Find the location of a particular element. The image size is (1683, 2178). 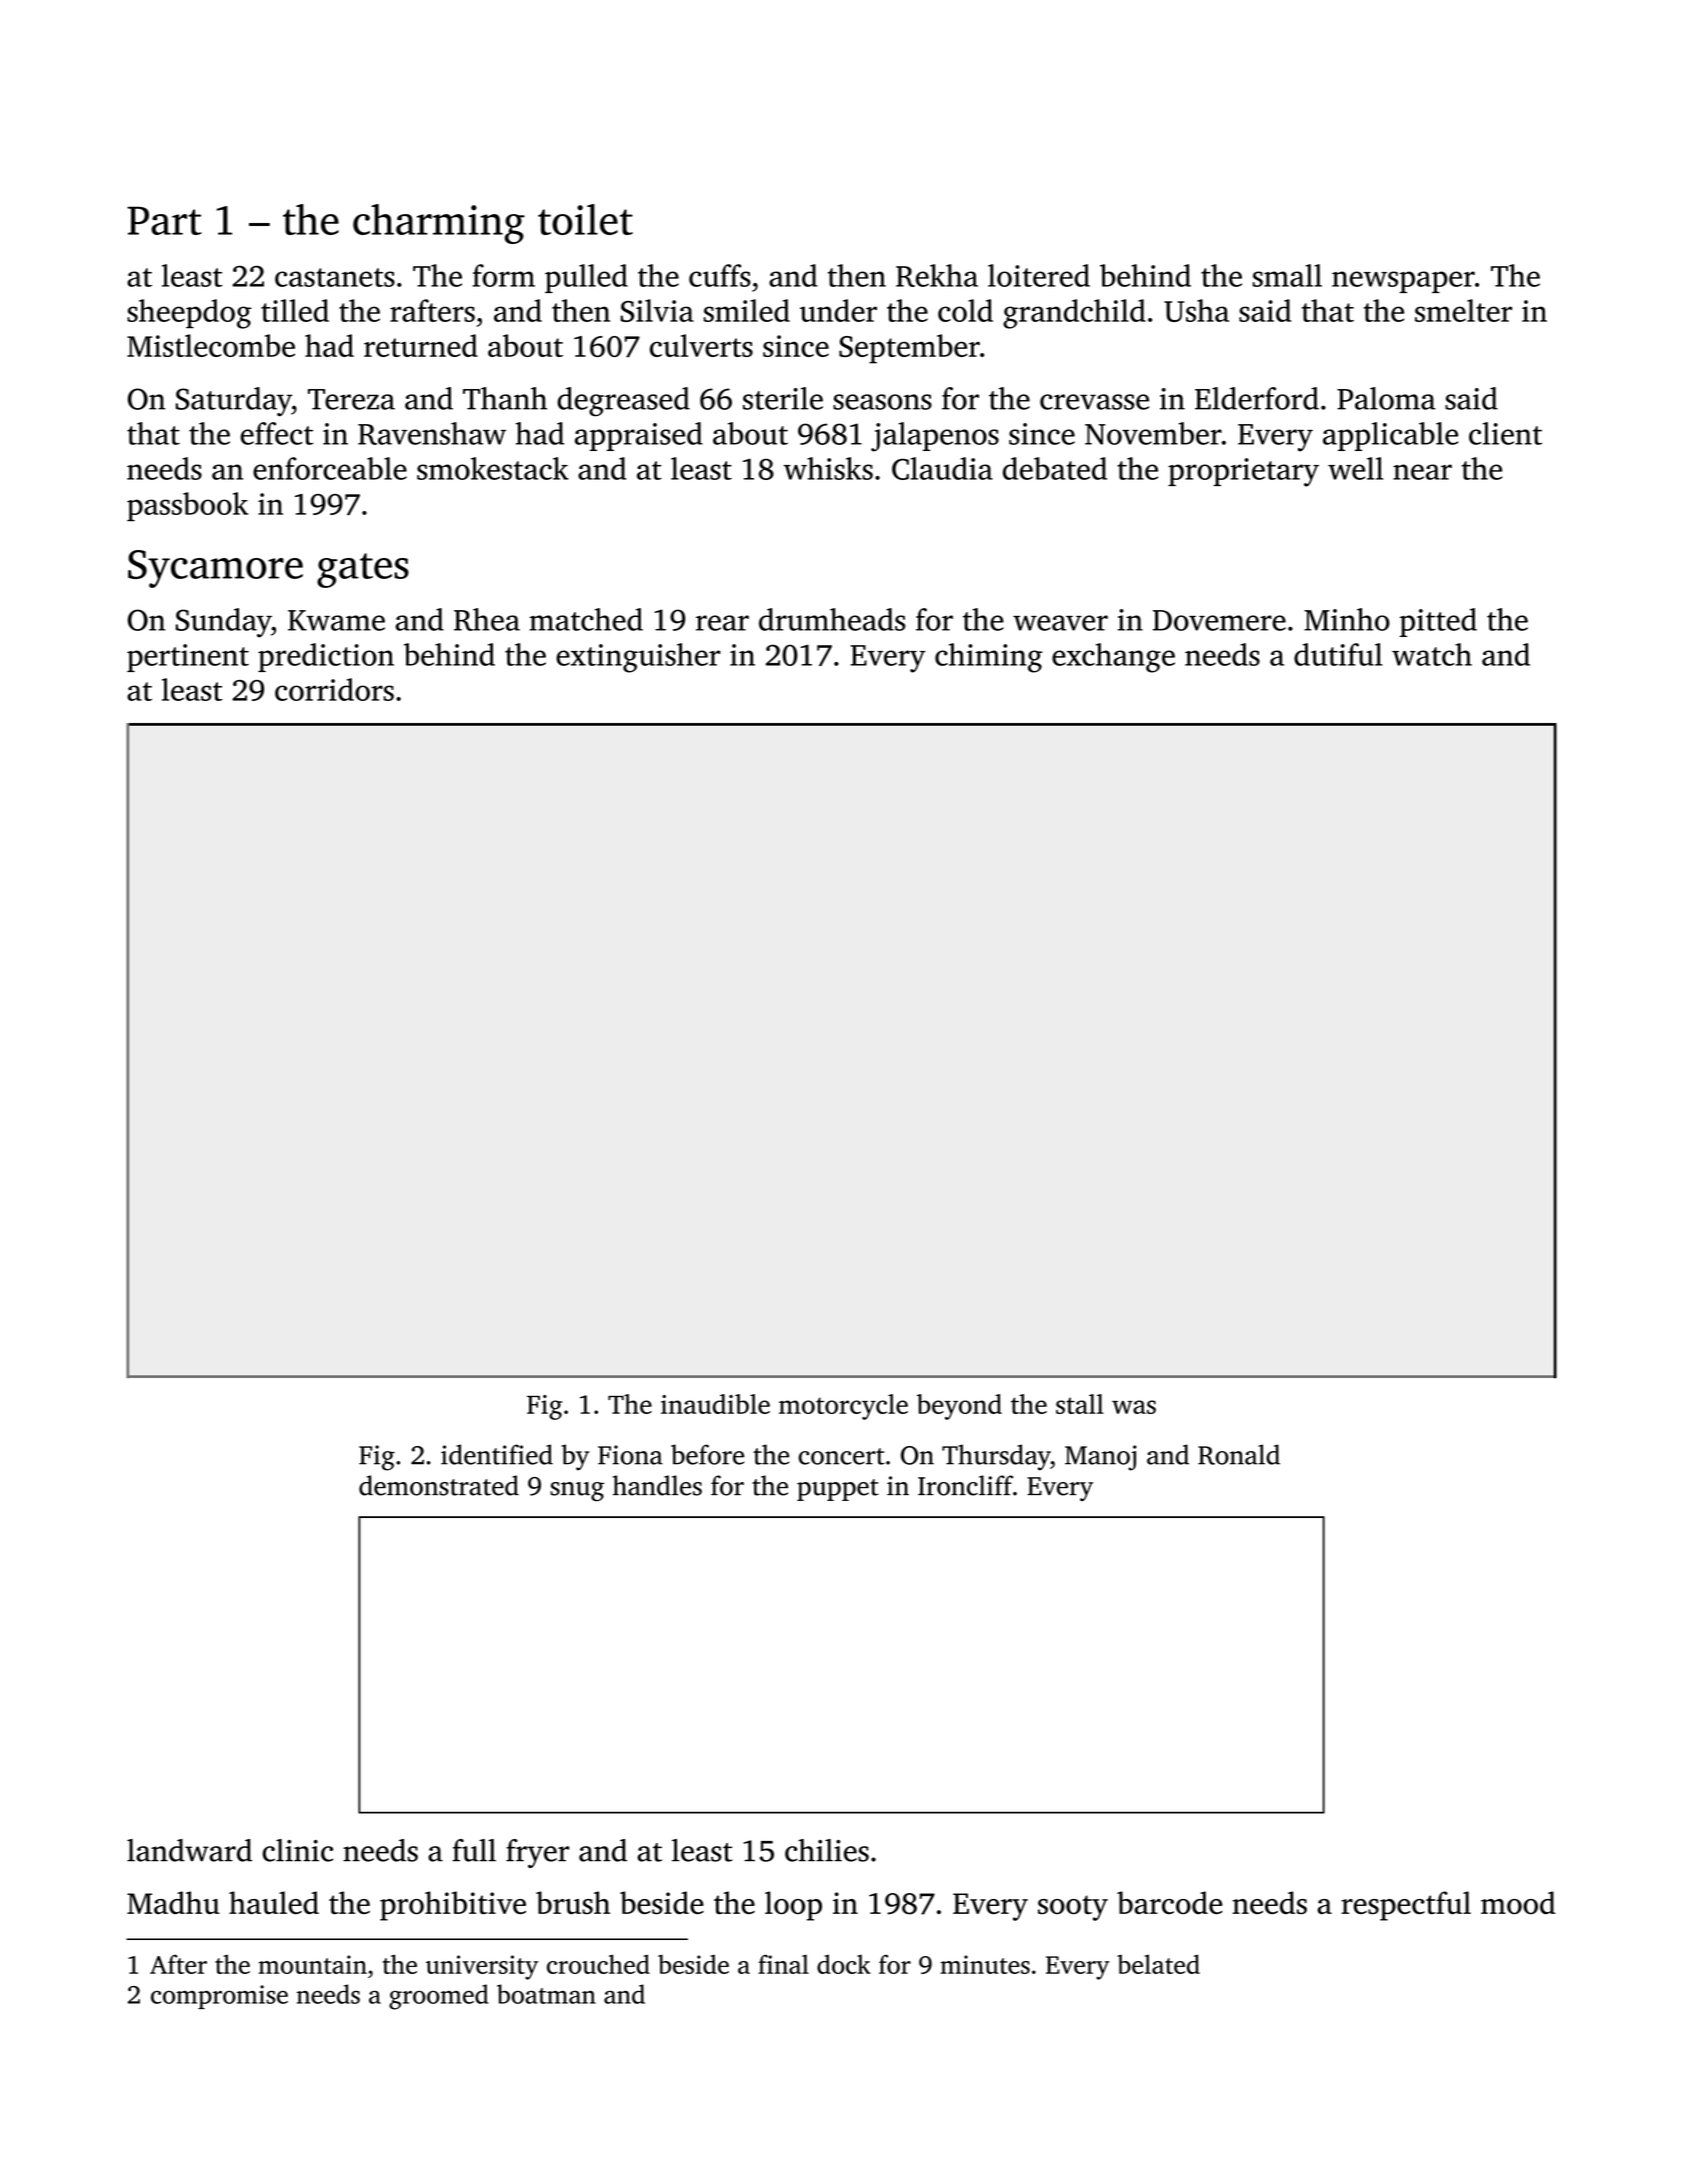

inaudible is located at coordinates (715, 1404).
